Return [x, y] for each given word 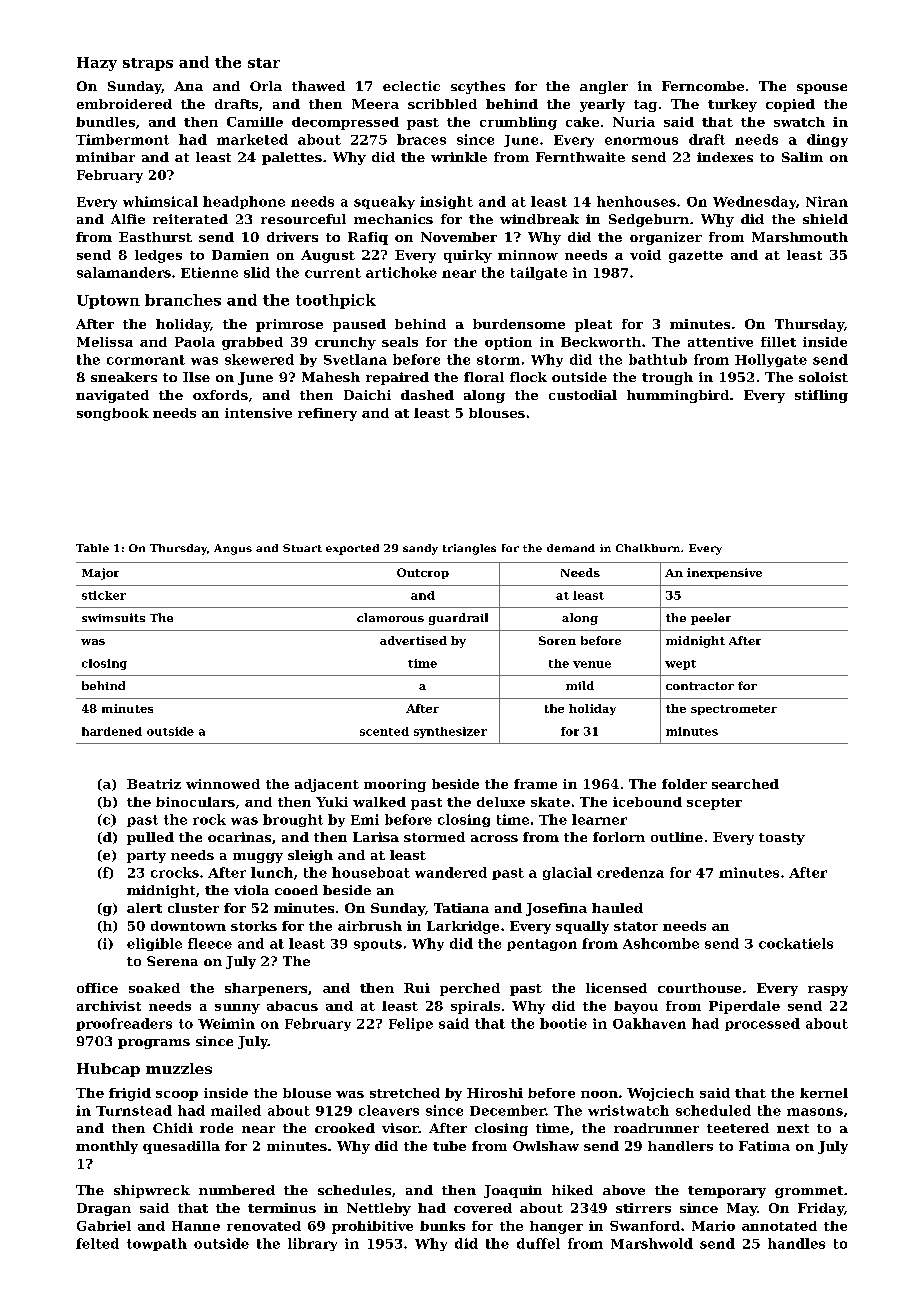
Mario [713, 1226]
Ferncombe [703, 86]
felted [97, 1243]
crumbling [518, 123]
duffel [538, 1243]
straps [148, 64]
